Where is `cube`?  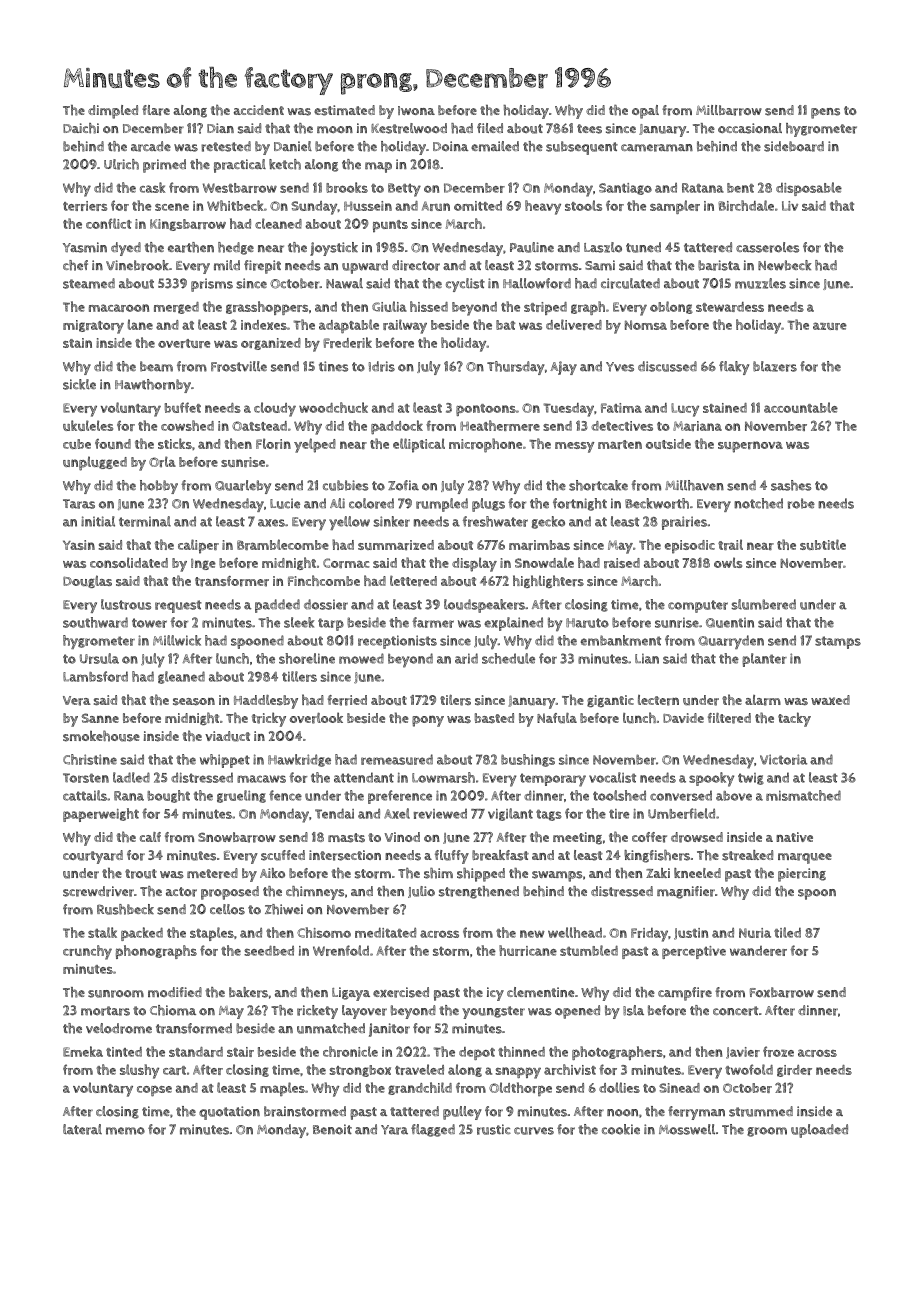 cube is located at coordinates (77, 444).
